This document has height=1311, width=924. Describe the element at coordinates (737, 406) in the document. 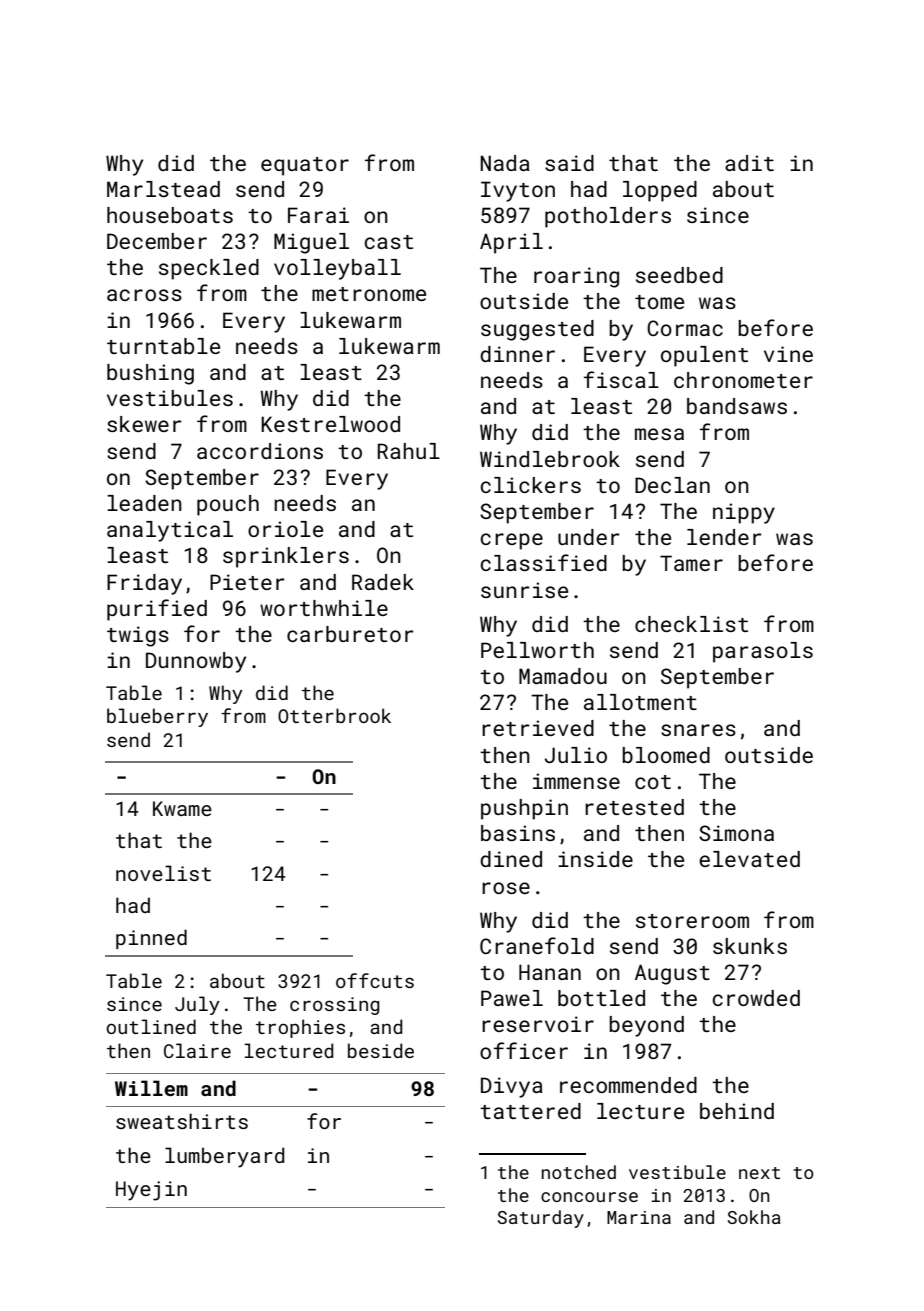

I see `bandsaws` at that location.
